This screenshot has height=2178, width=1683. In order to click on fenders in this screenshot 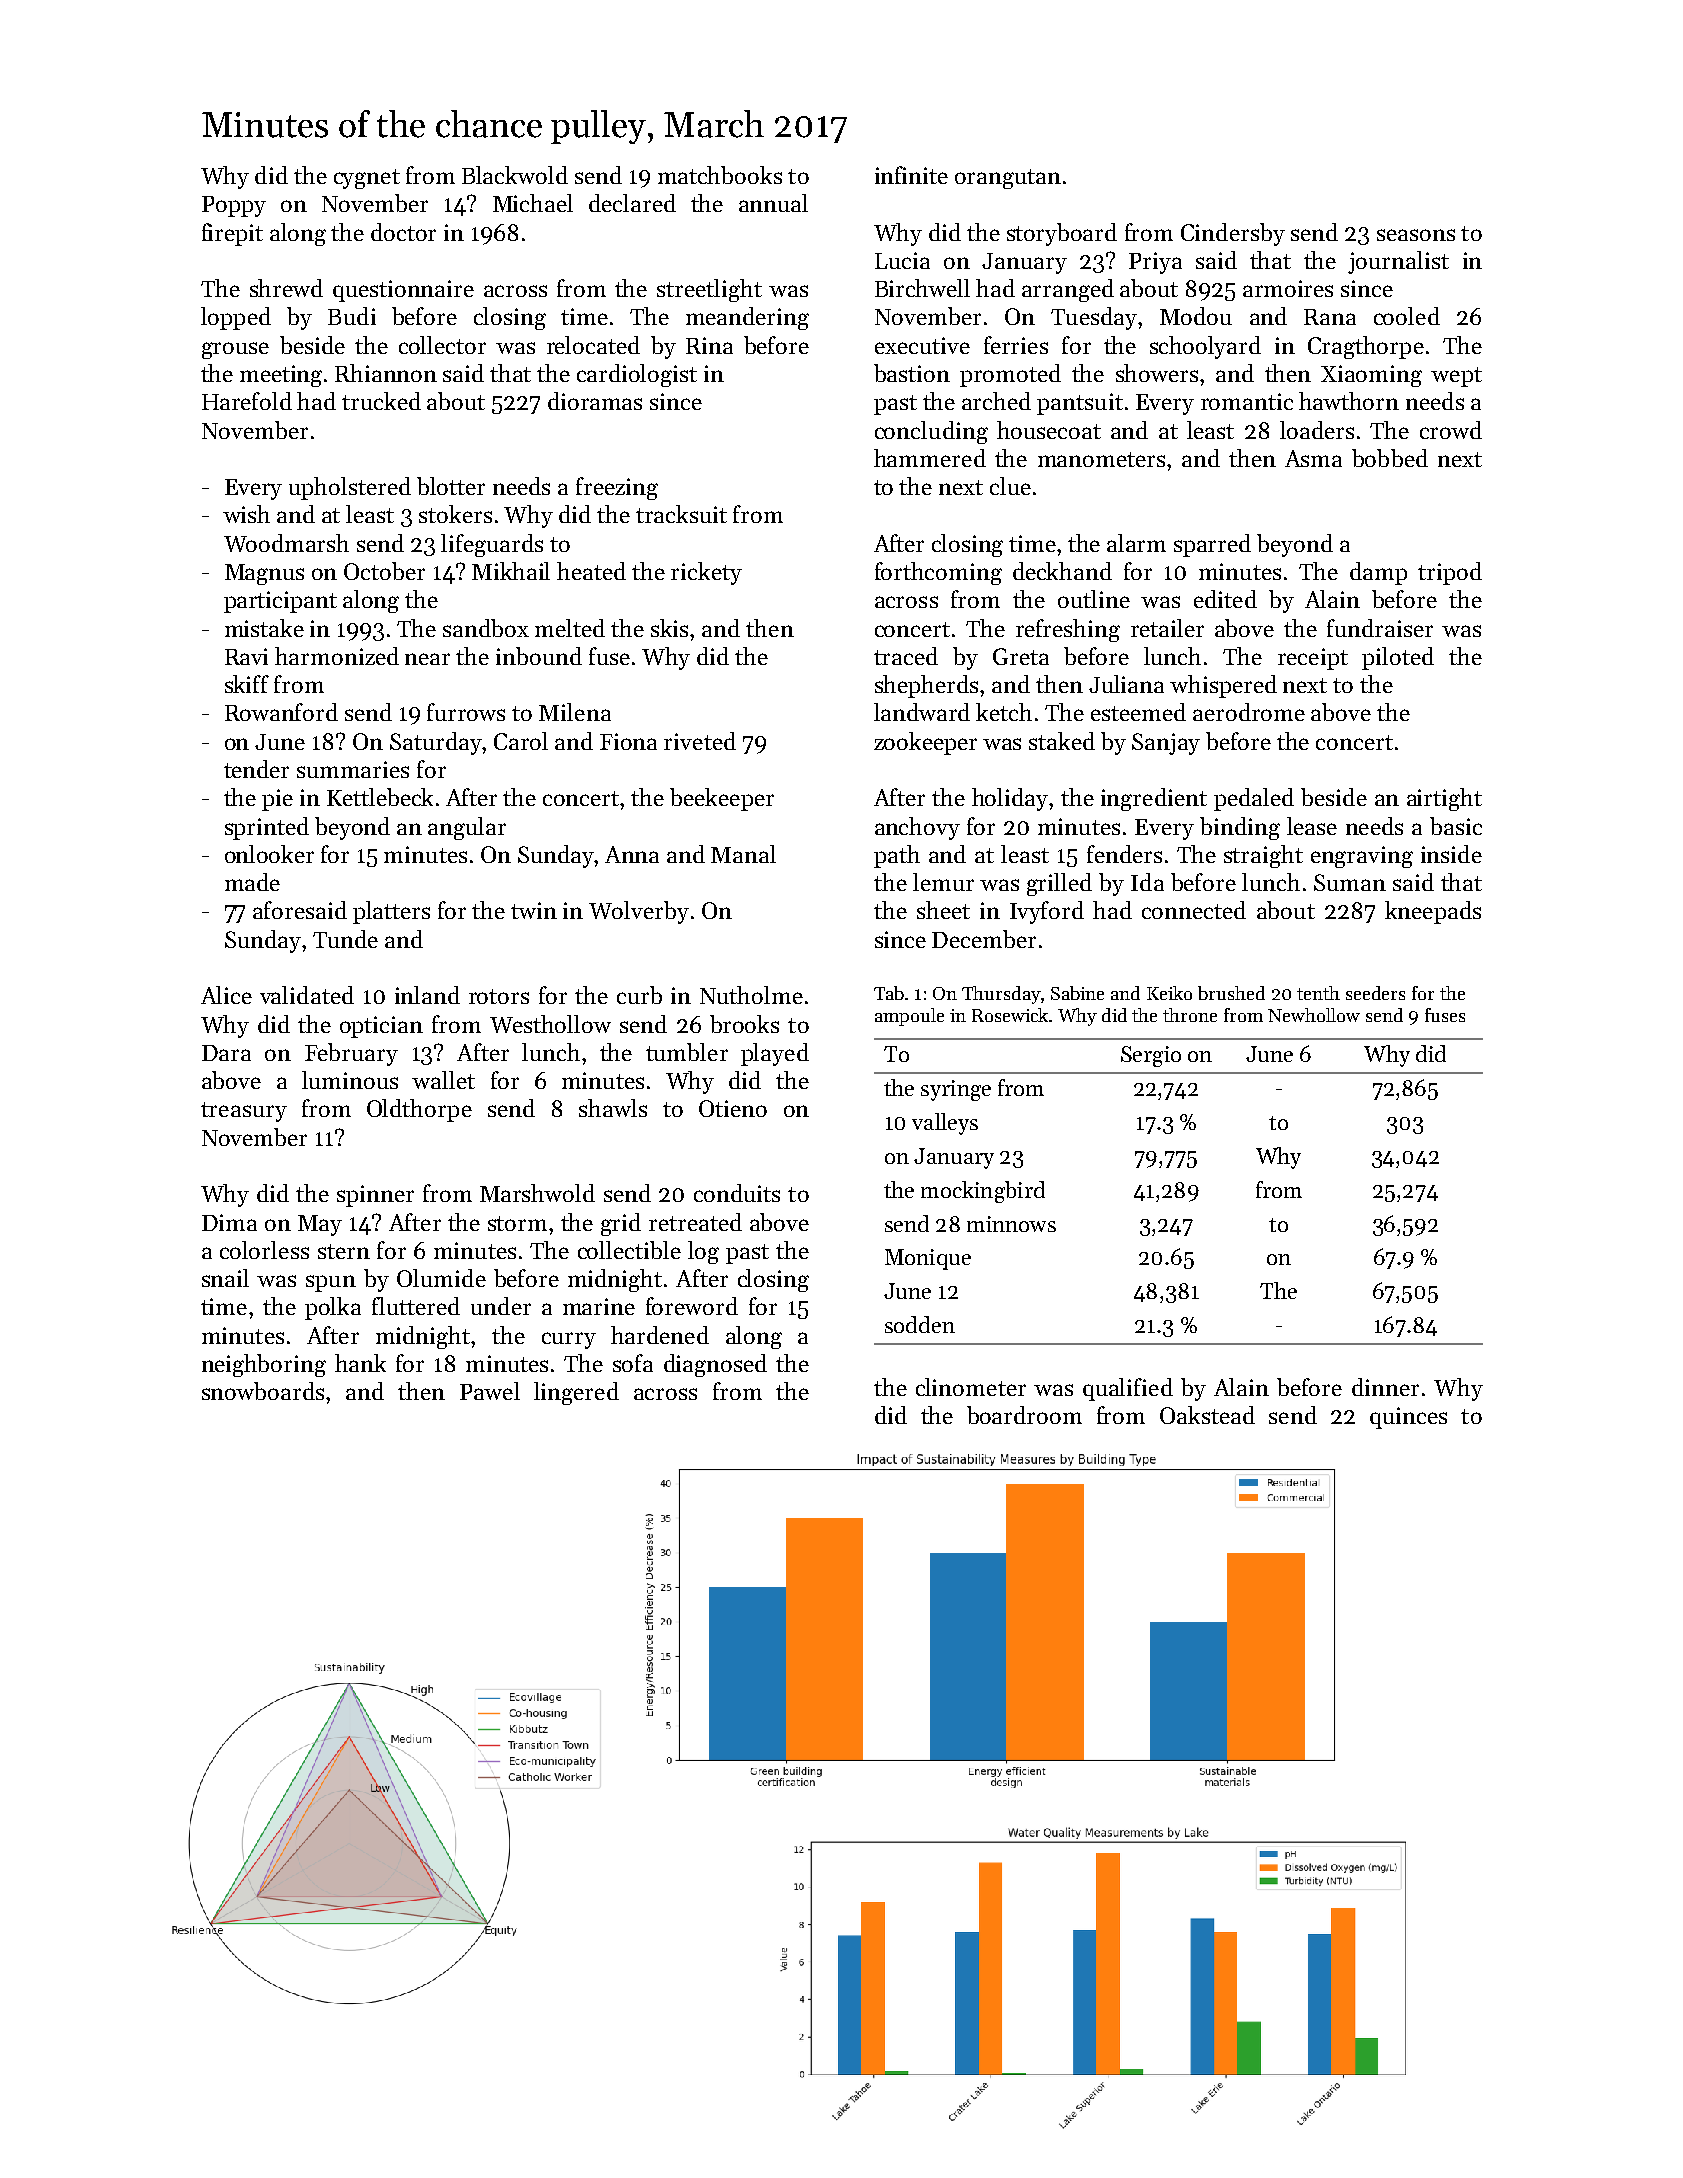, I will do `click(1124, 854)`.
